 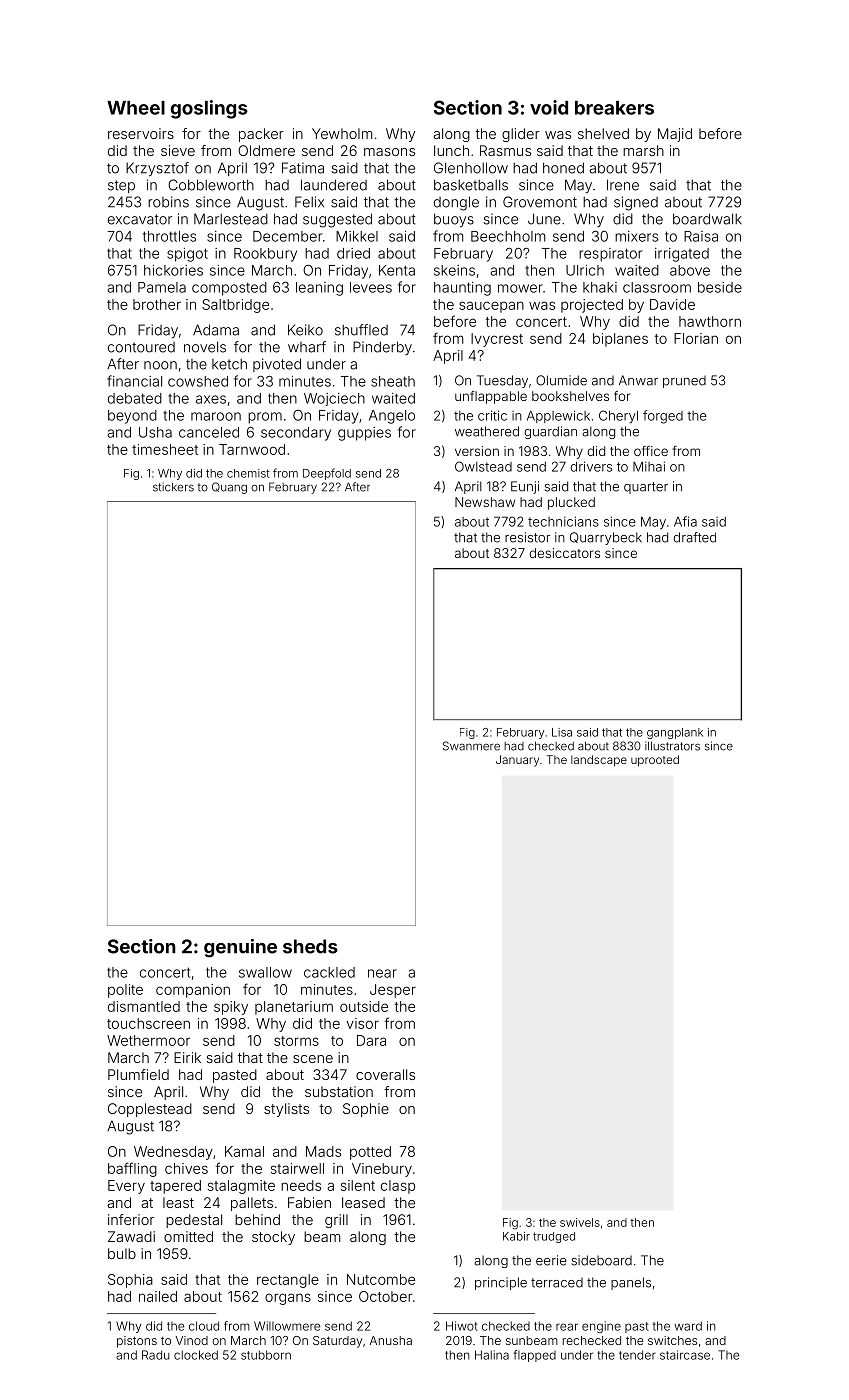 What do you see at coordinates (209, 109) in the page?
I see `goslings` at bounding box center [209, 109].
